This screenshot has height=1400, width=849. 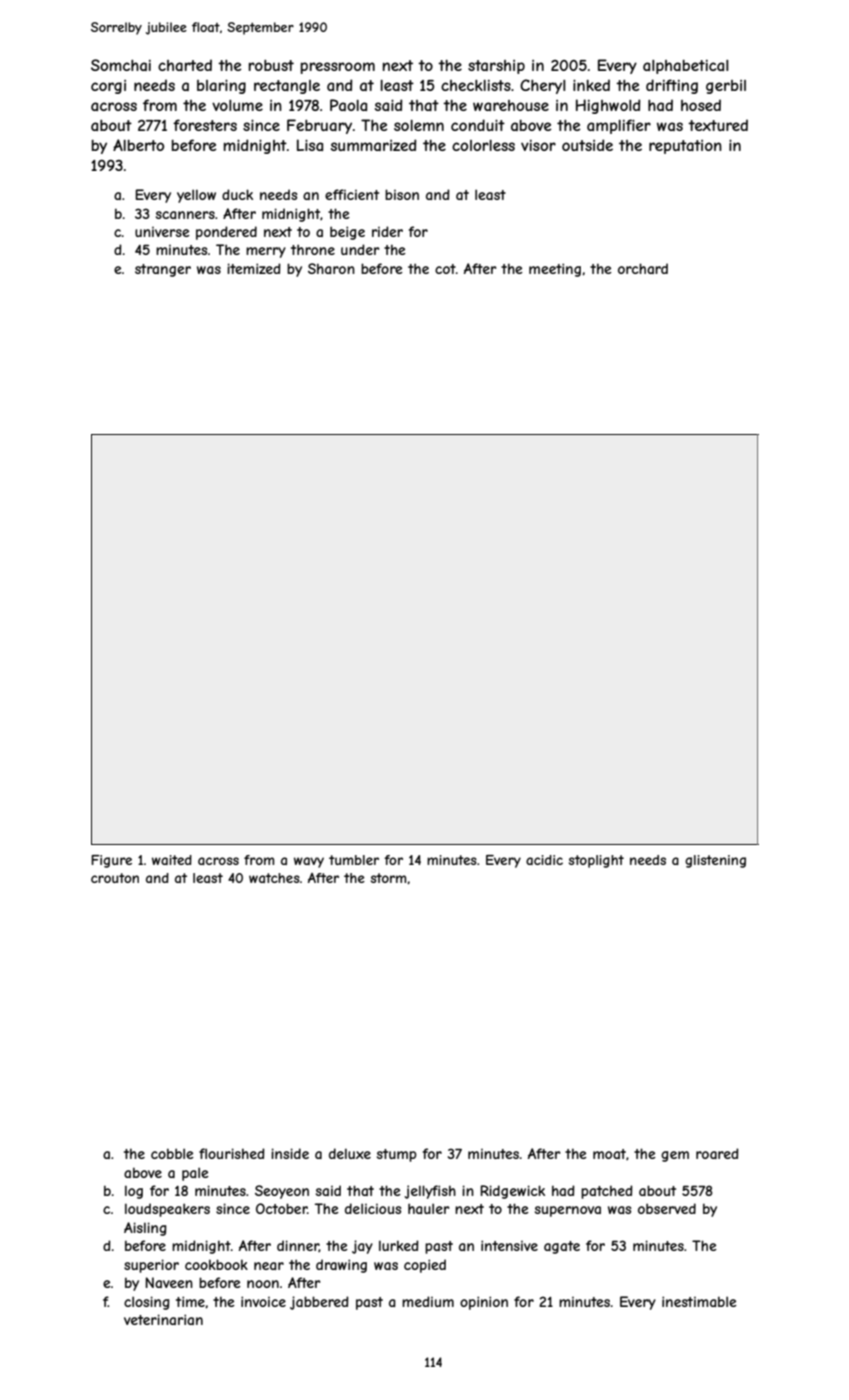 I want to click on cobble, so click(x=172, y=1153).
